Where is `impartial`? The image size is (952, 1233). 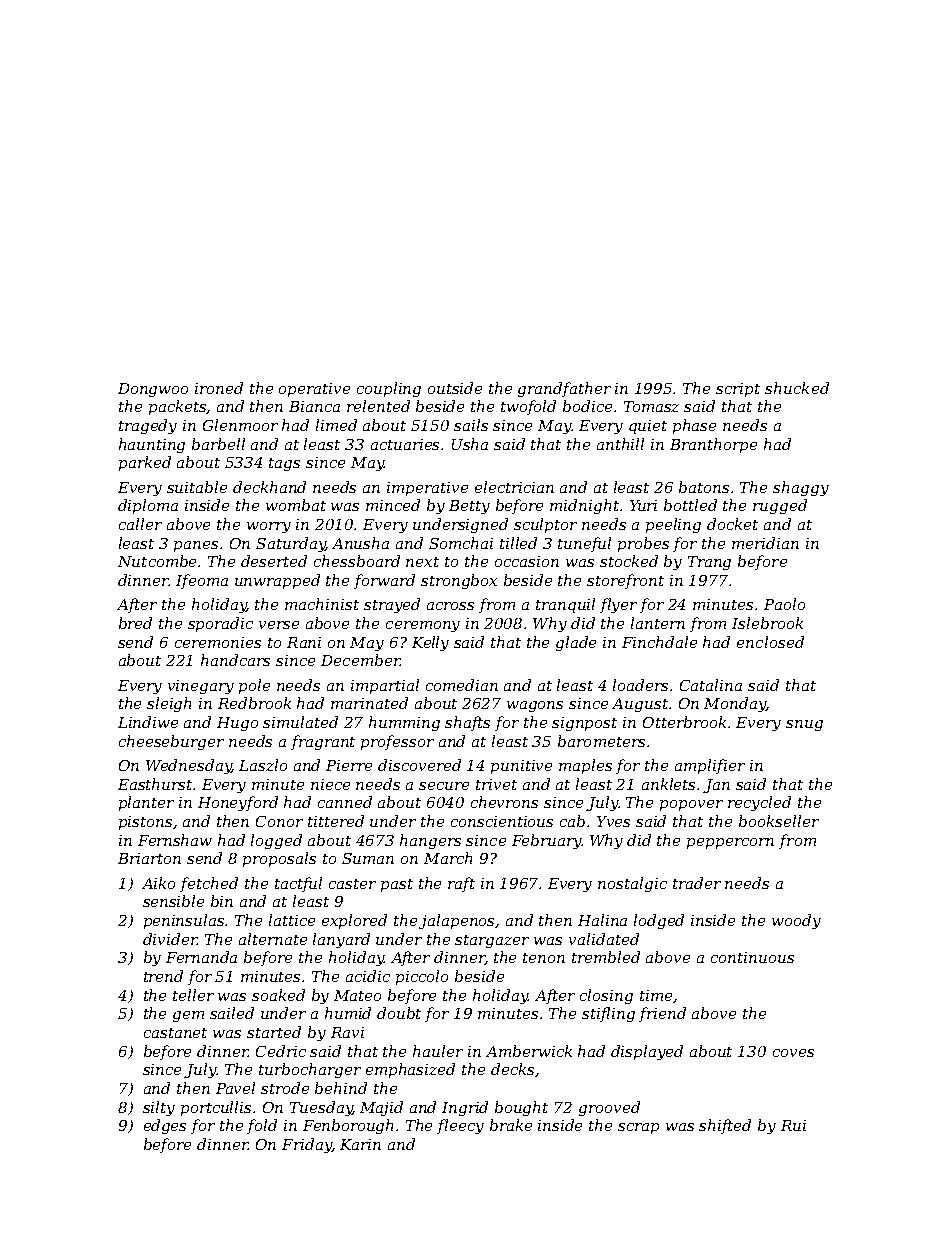
impartial is located at coordinates (385, 686).
